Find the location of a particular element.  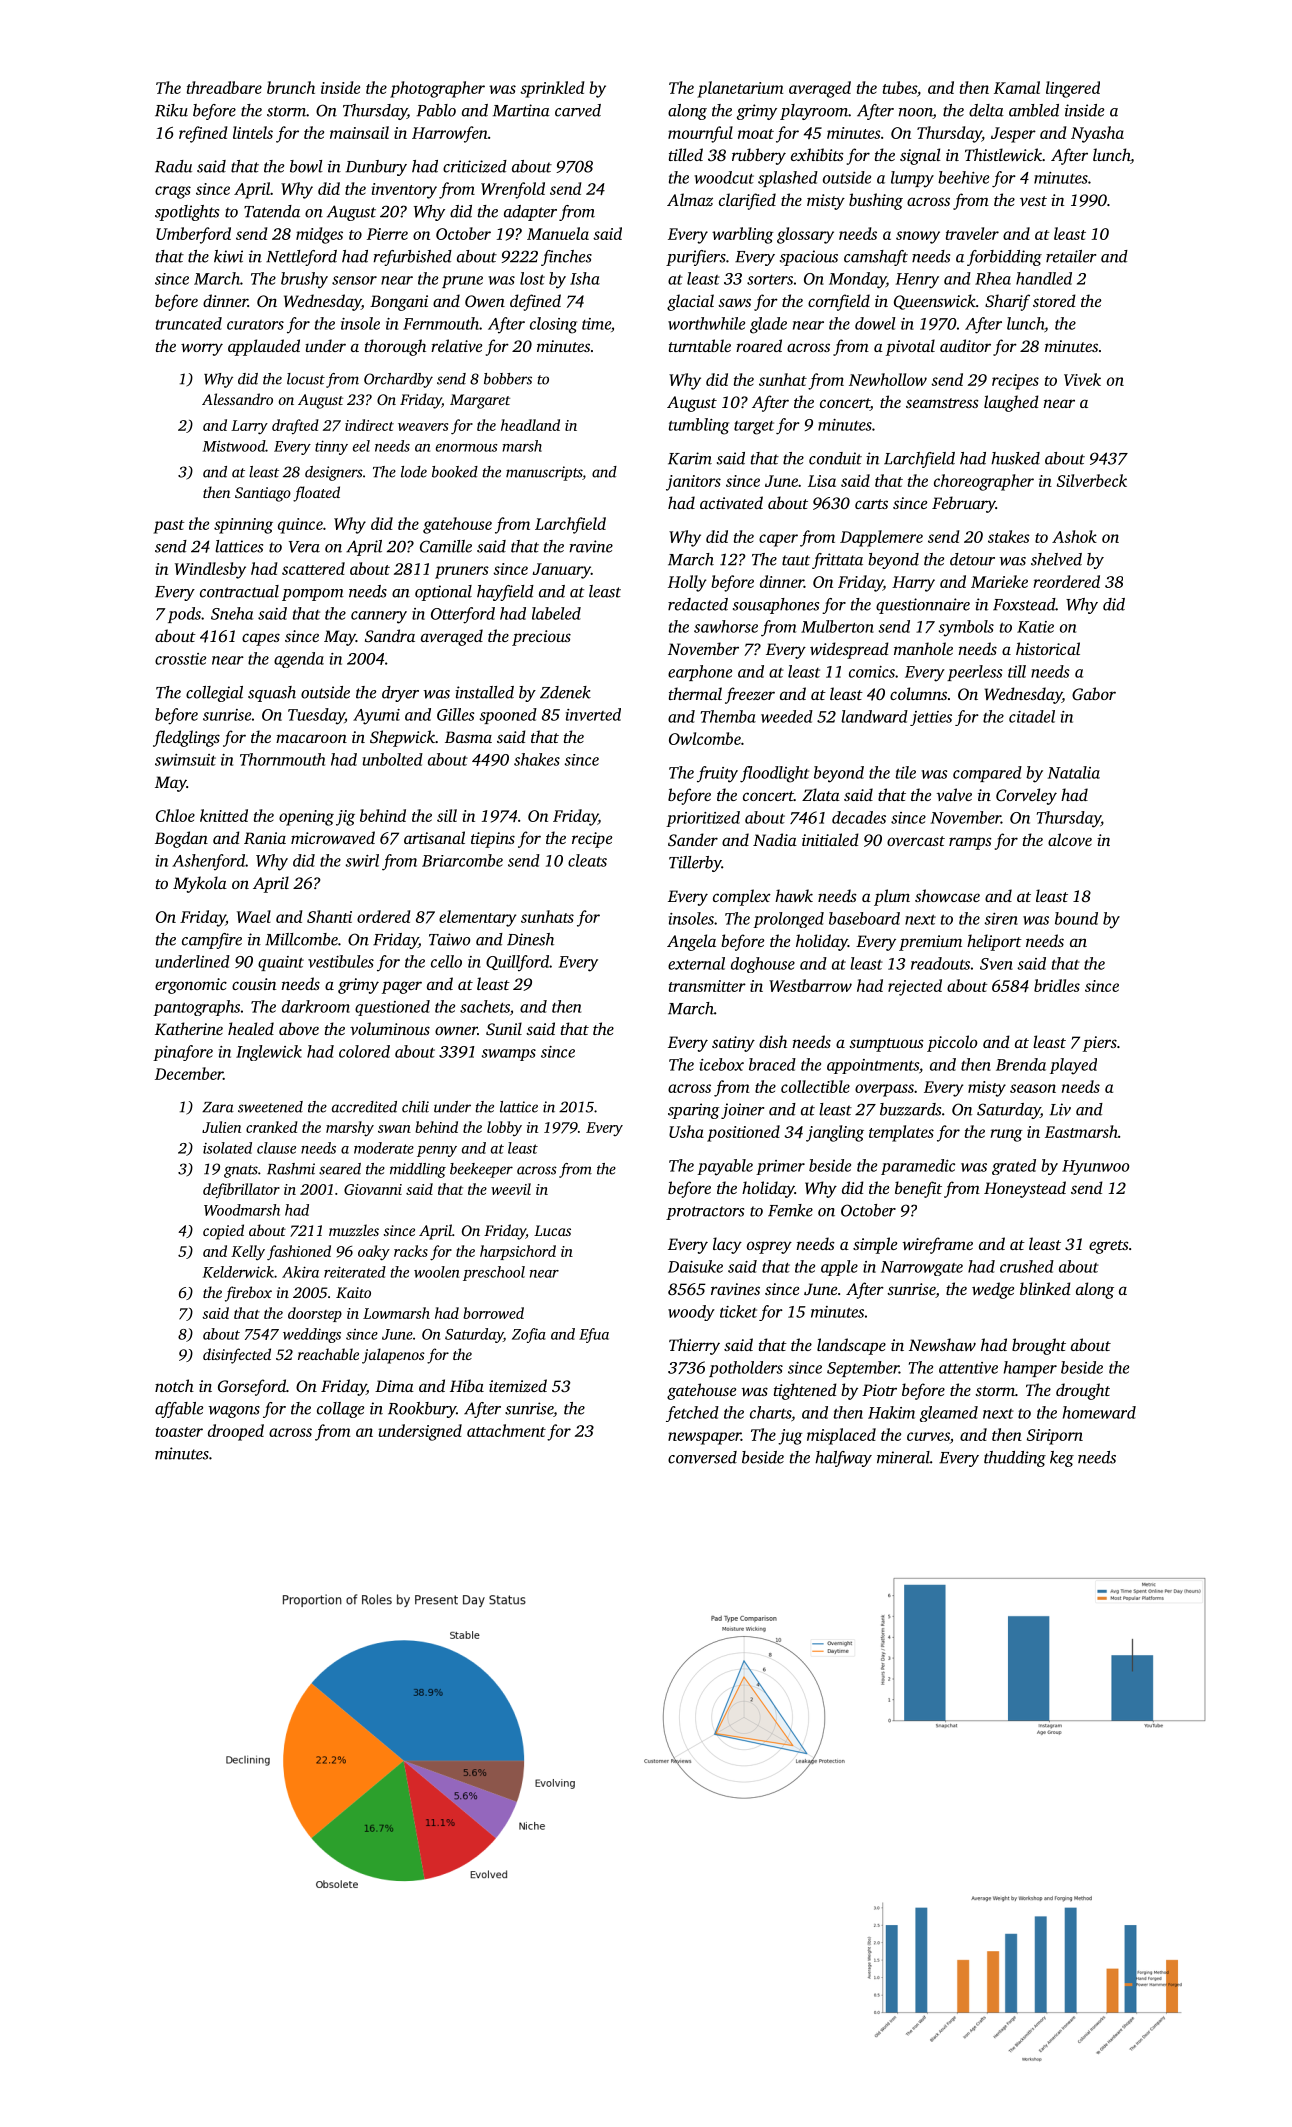

planetarium is located at coordinates (740, 89).
